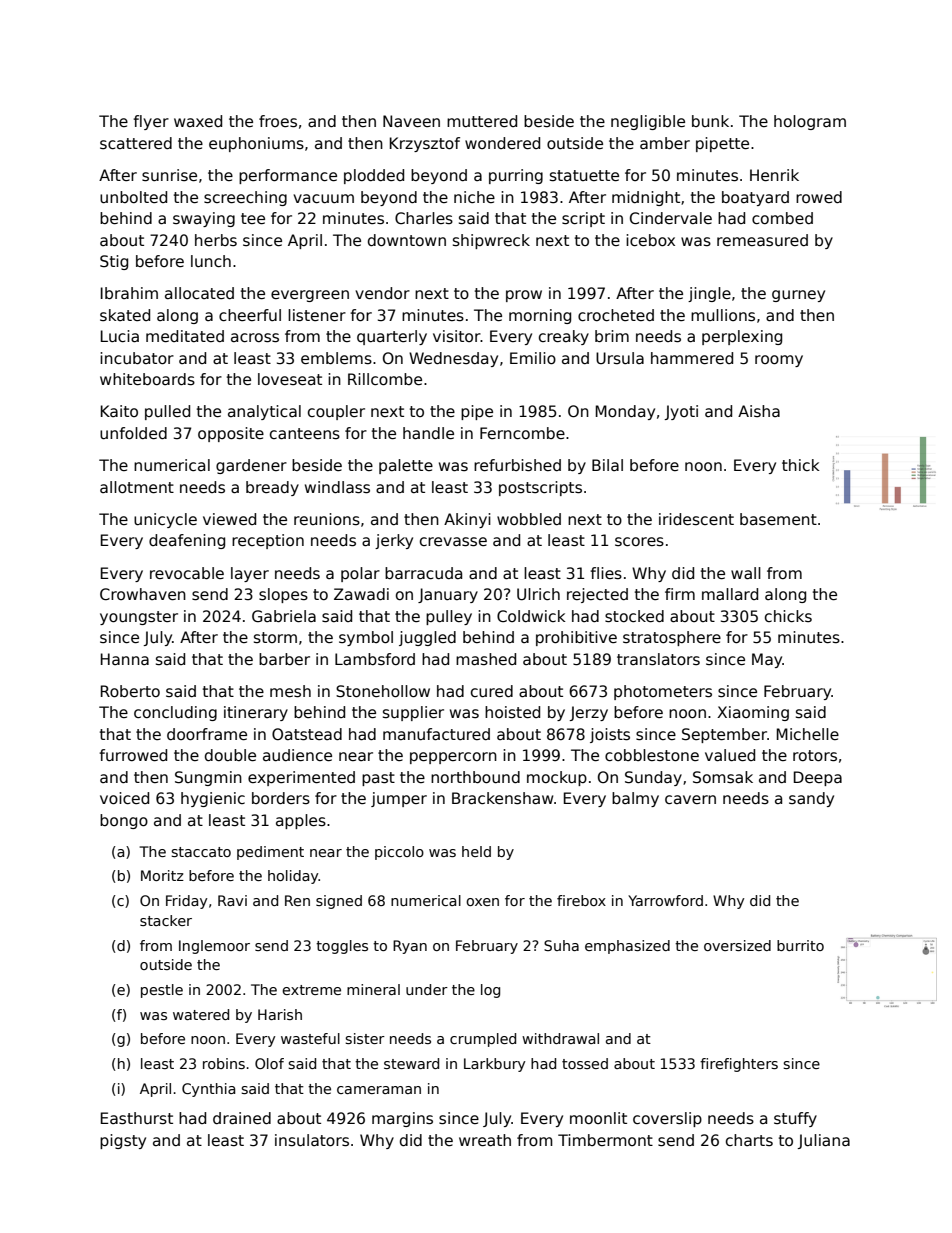 Image resolution: width=952 pixels, height=1233 pixels. Describe the element at coordinates (185, 336) in the screenshot. I see `meditated` at that location.
